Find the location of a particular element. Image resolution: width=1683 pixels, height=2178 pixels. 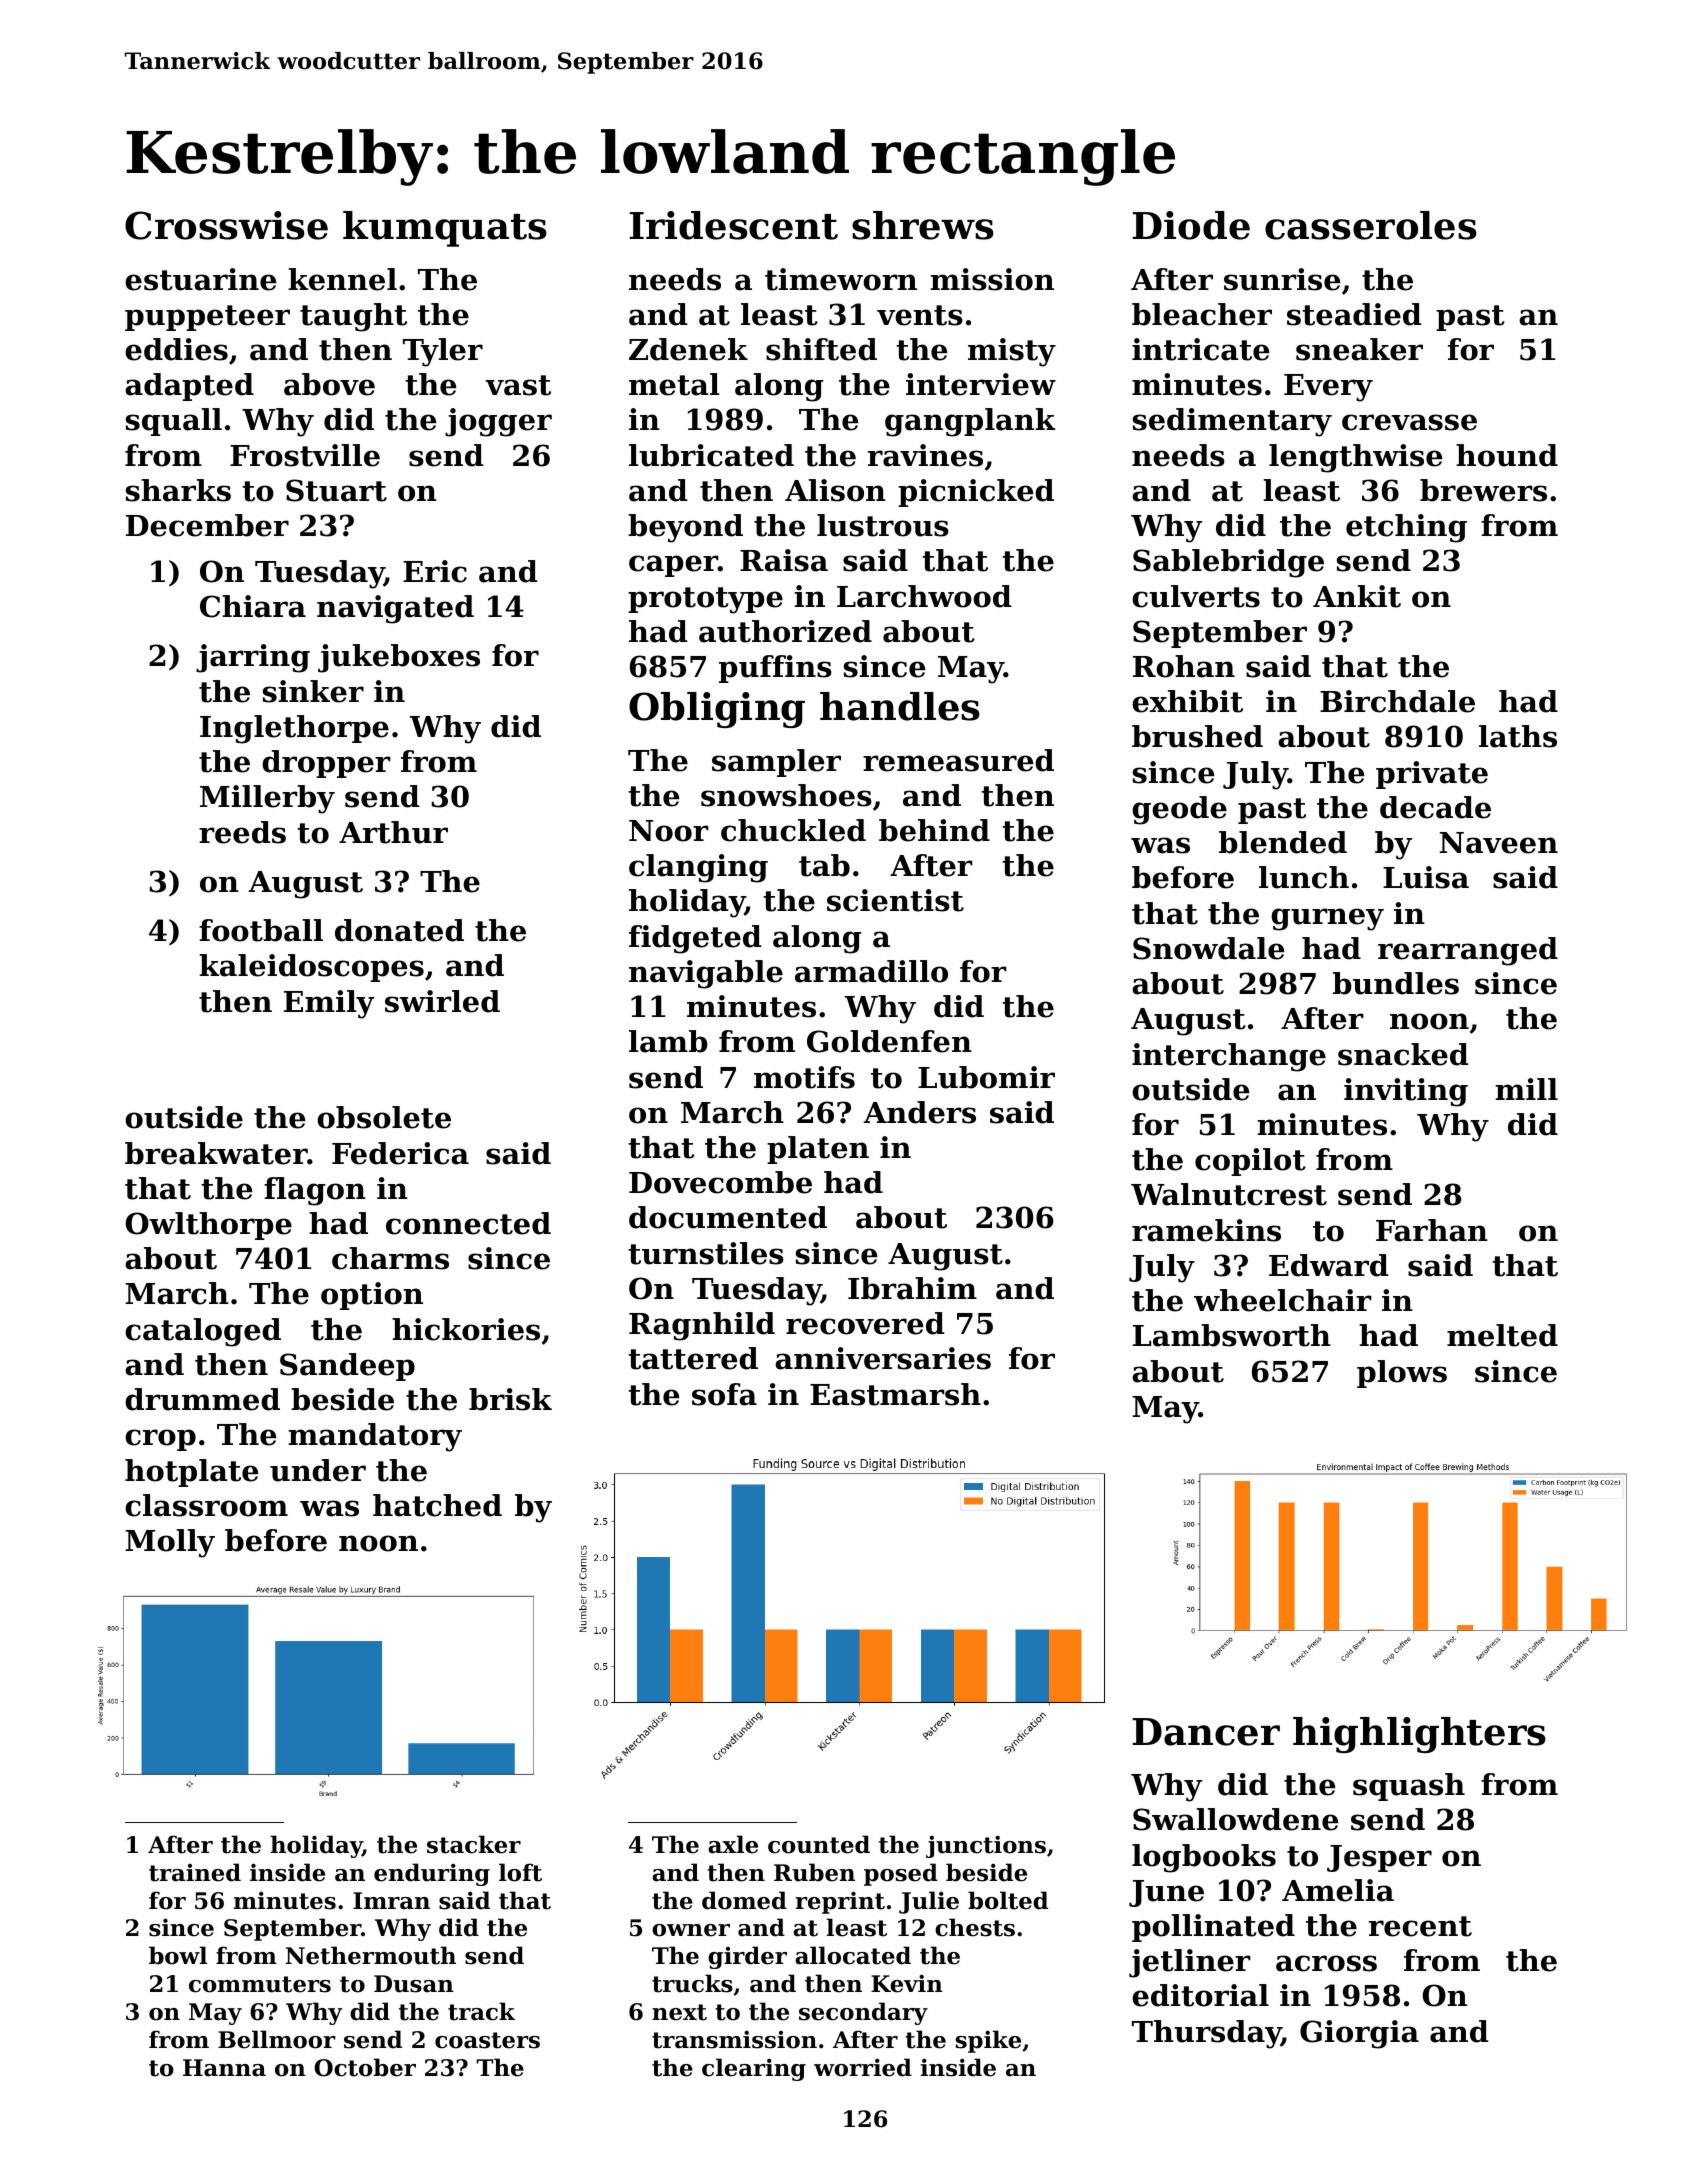

Naveen is located at coordinates (1499, 843).
